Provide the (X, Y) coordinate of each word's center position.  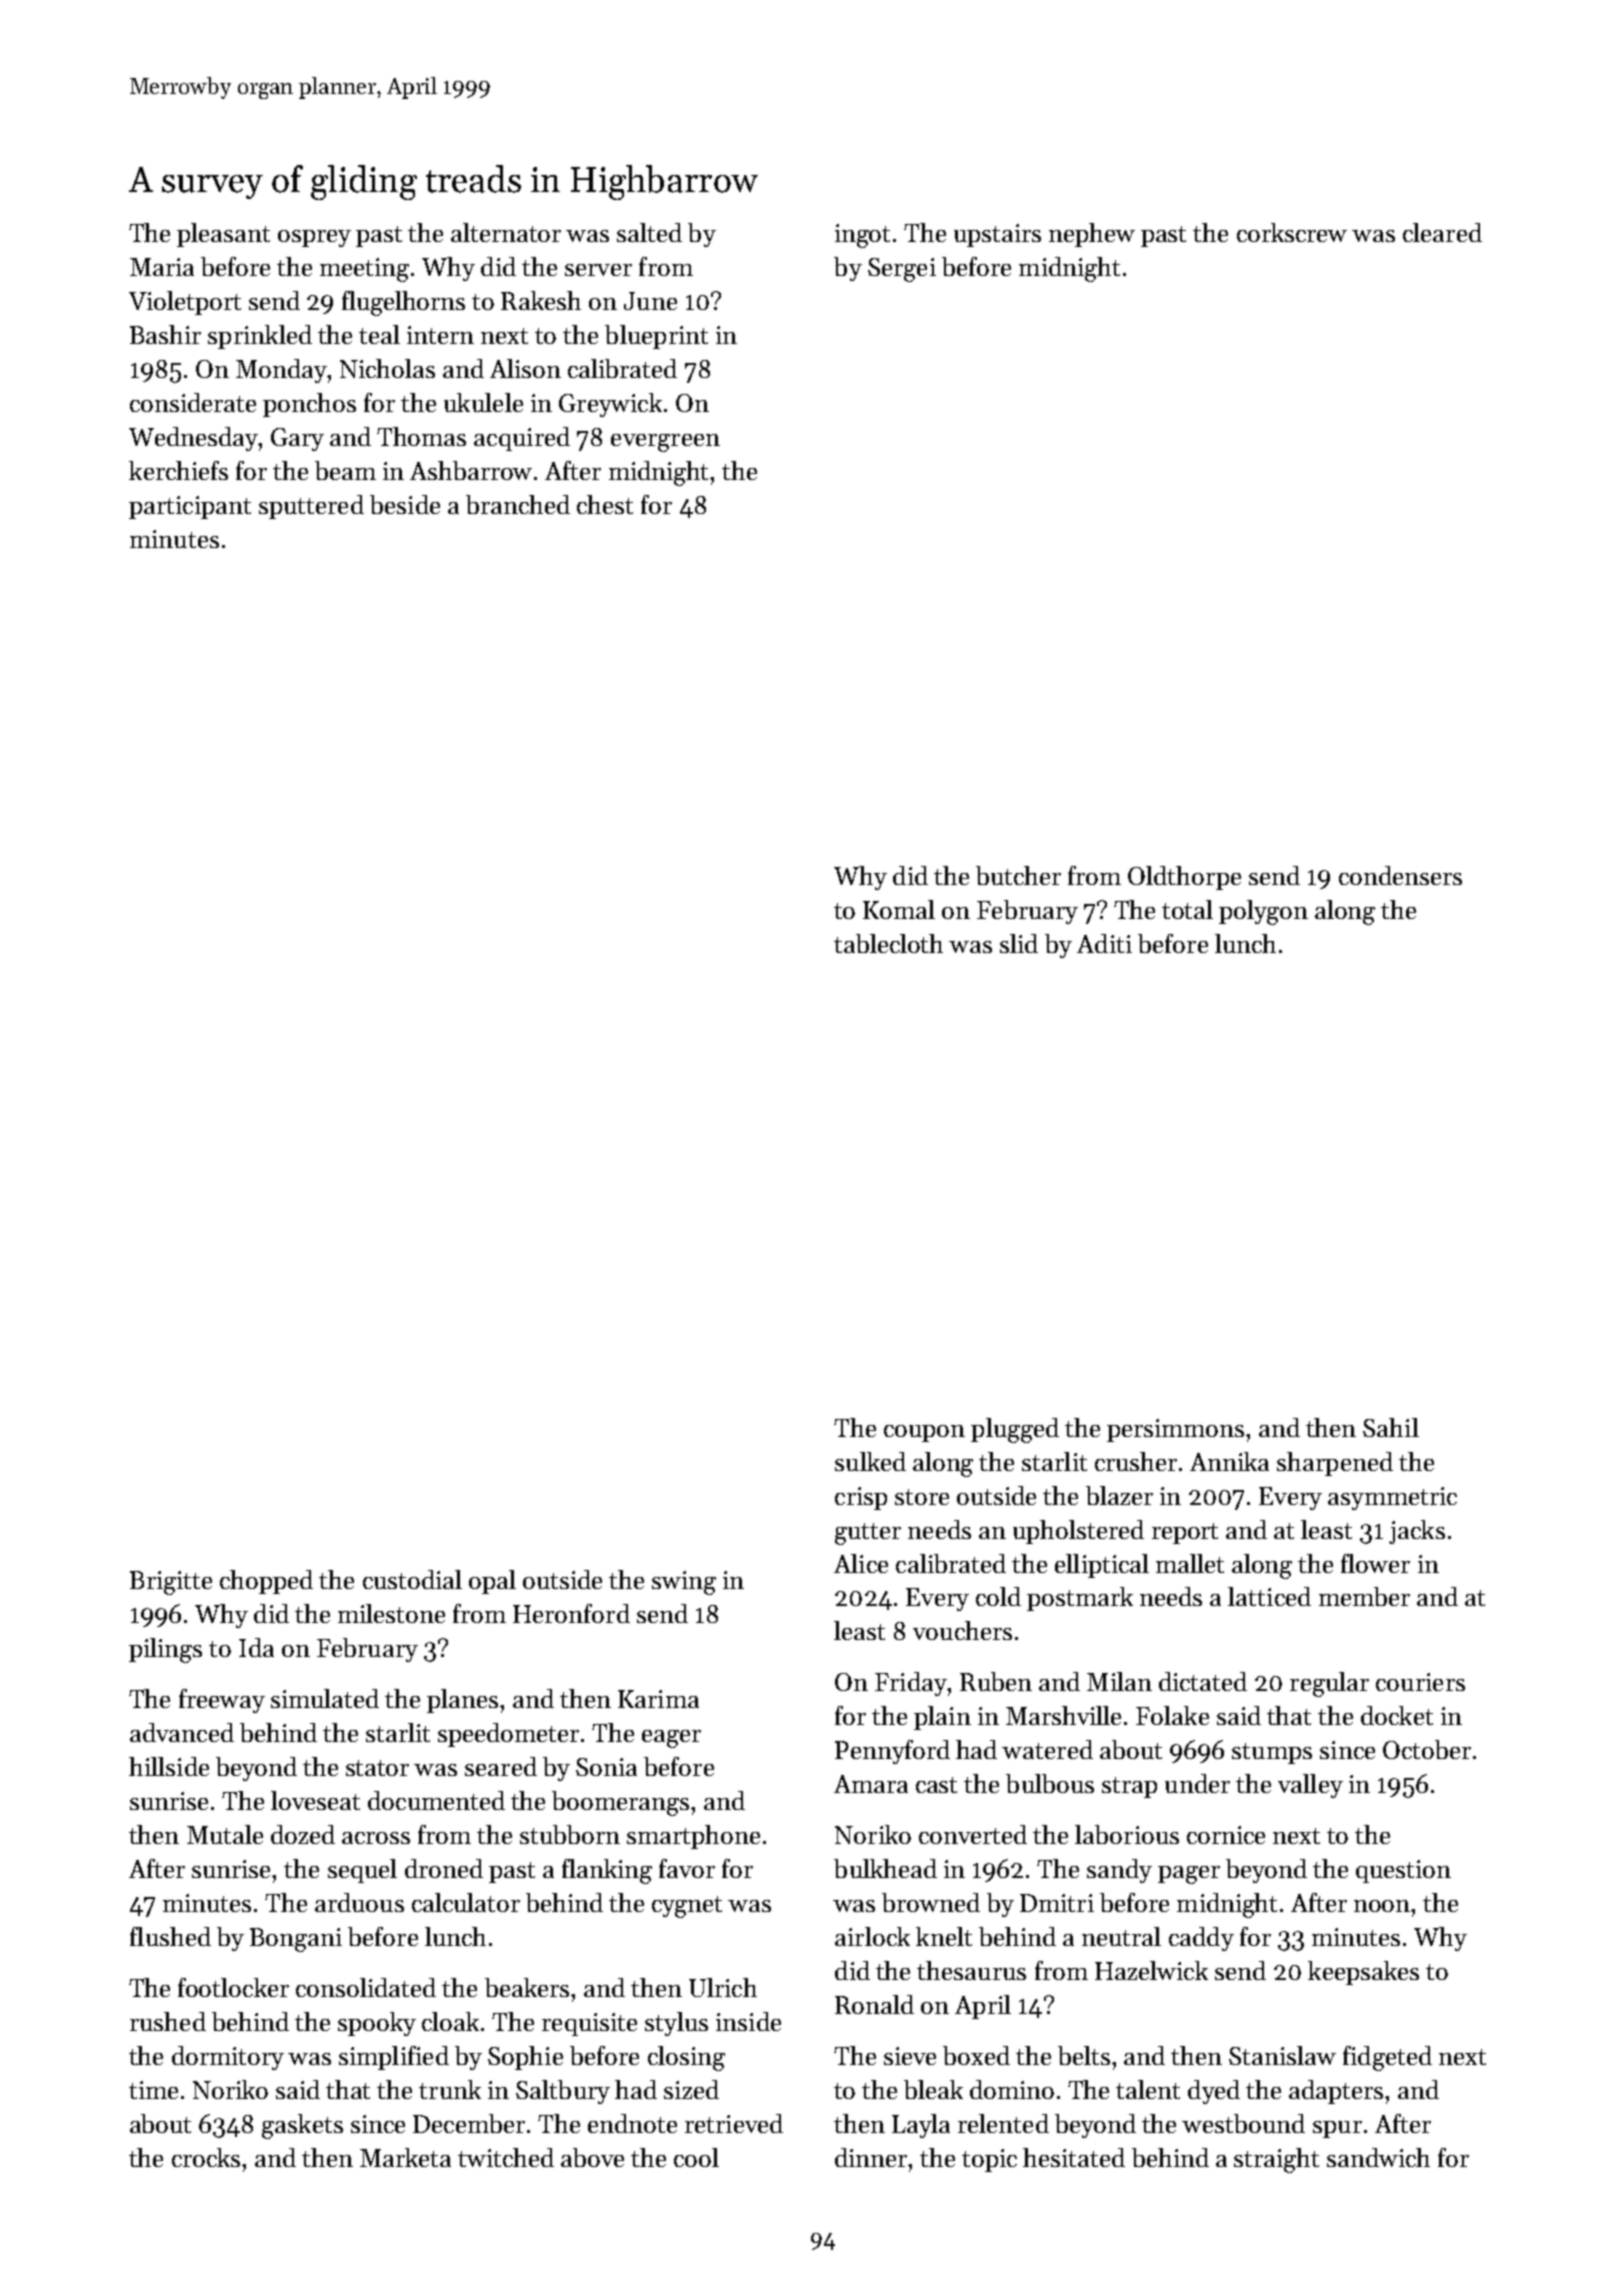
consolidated (366, 1987)
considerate (193, 402)
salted (649, 232)
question (1403, 1871)
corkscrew (1292, 232)
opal (492, 1582)
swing (684, 1583)
